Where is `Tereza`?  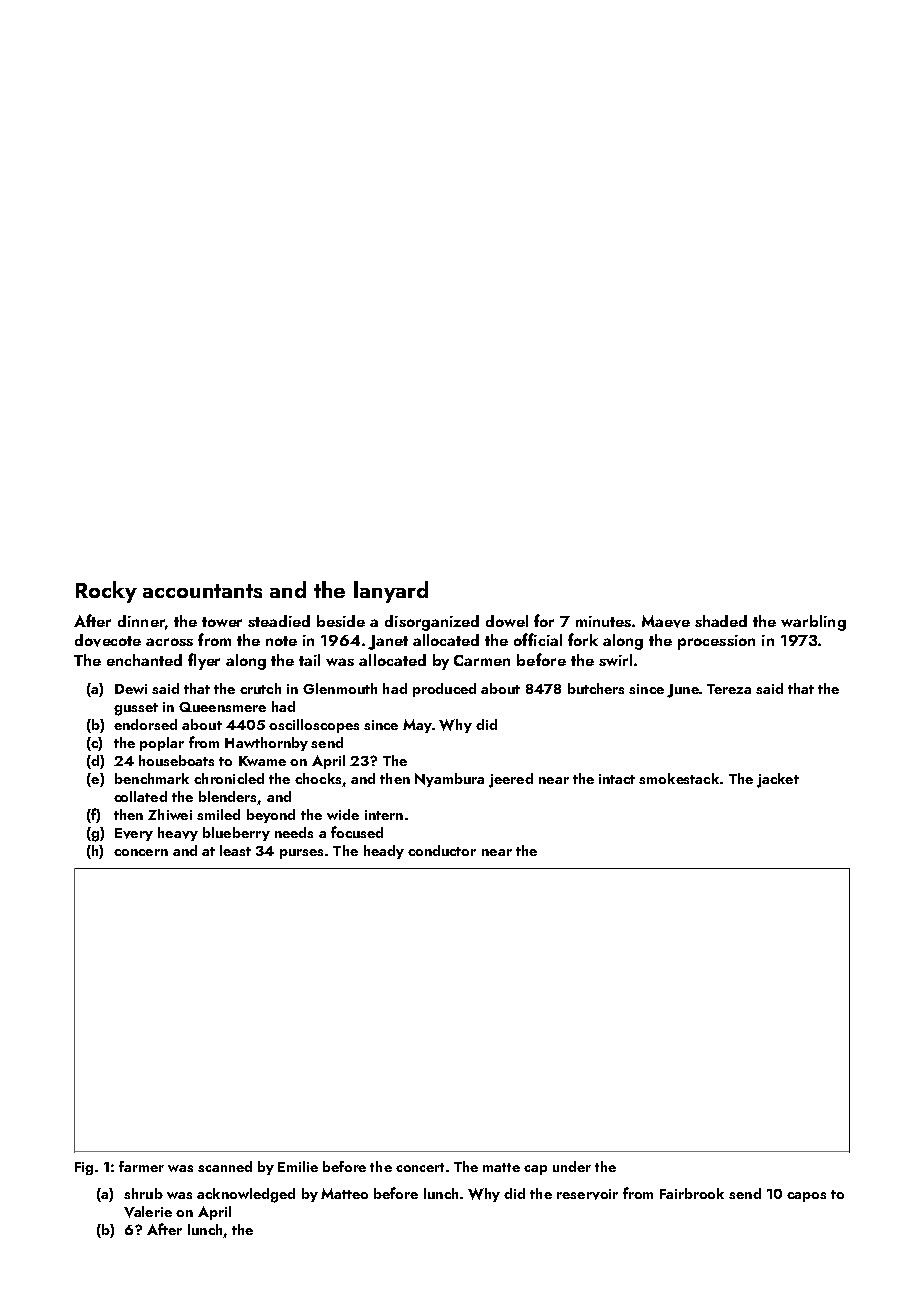 Tereza is located at coordinates (729, 689).
